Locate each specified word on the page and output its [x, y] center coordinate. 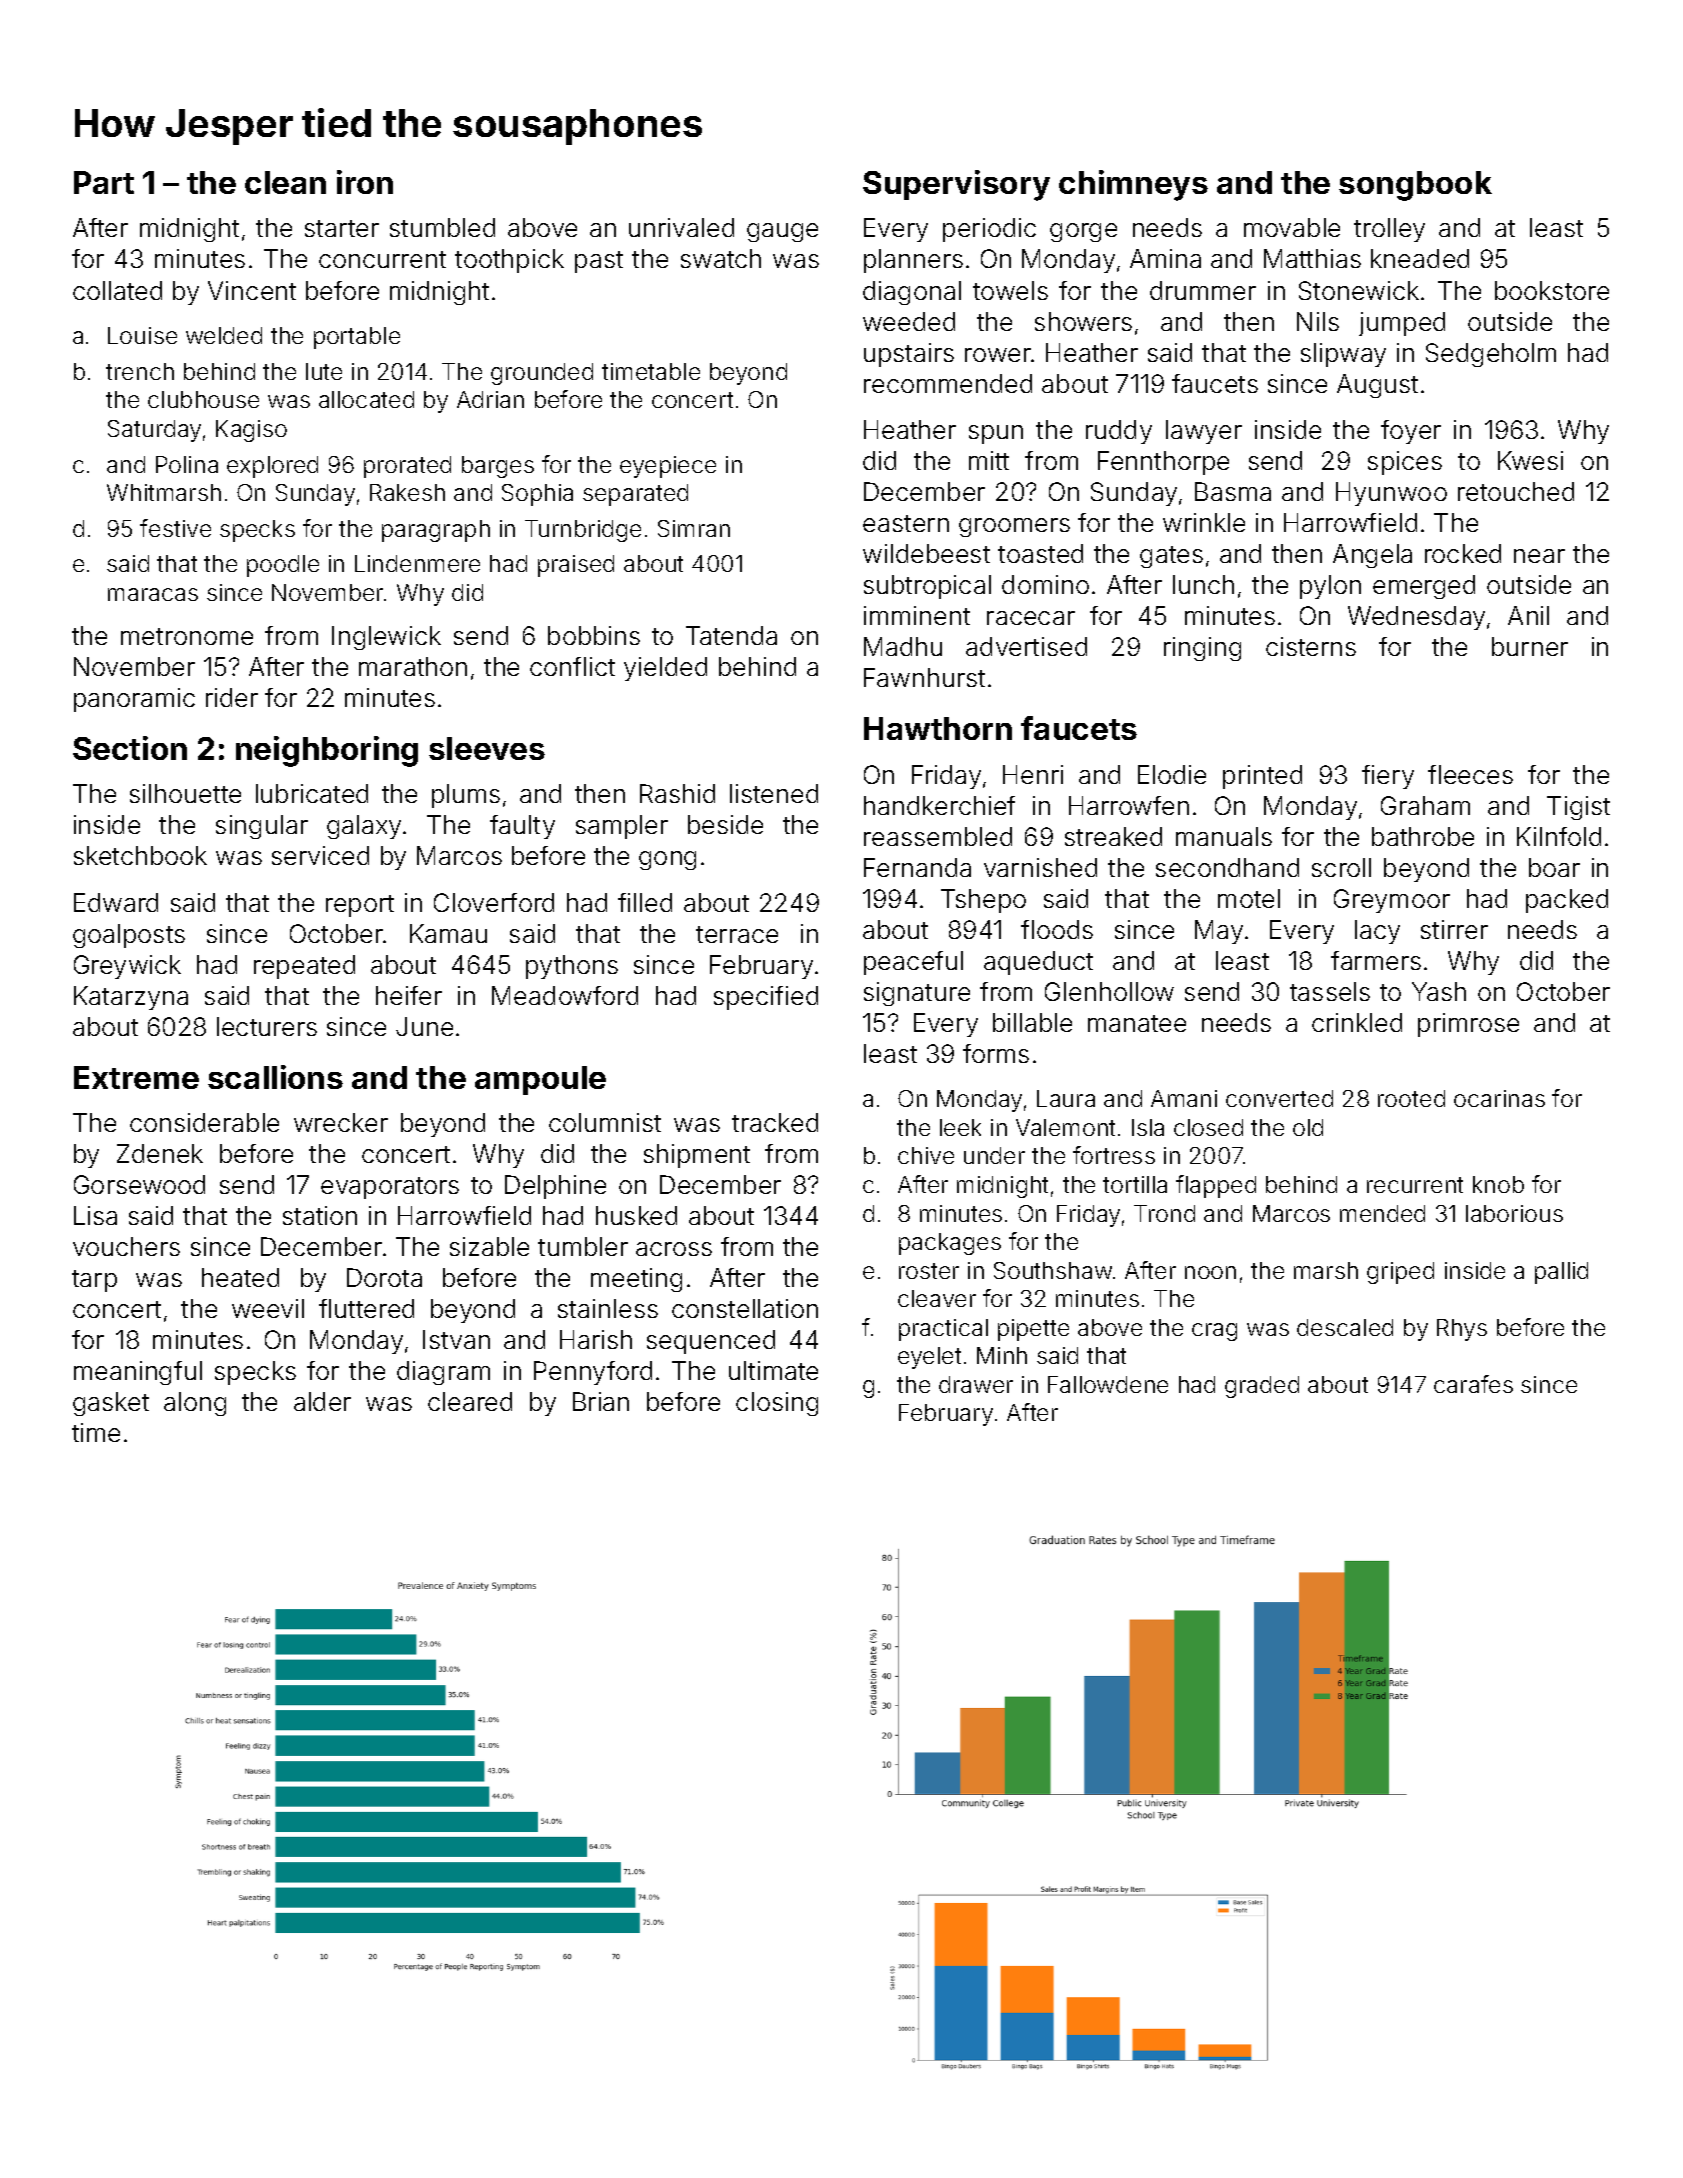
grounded [542, 374]
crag [1214, 1332]
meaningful [138, 1373]
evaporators [390, 1188]
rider [232, 697]
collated [117, 290]
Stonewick [1359, 290]
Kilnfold [1559, 836]
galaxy [364, 827]
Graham [1425, 805]
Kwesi [1530, 460]
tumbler [583, 1246]
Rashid [677, 793]
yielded [665, 669]
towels [1010, 290]
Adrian [490, 399]
